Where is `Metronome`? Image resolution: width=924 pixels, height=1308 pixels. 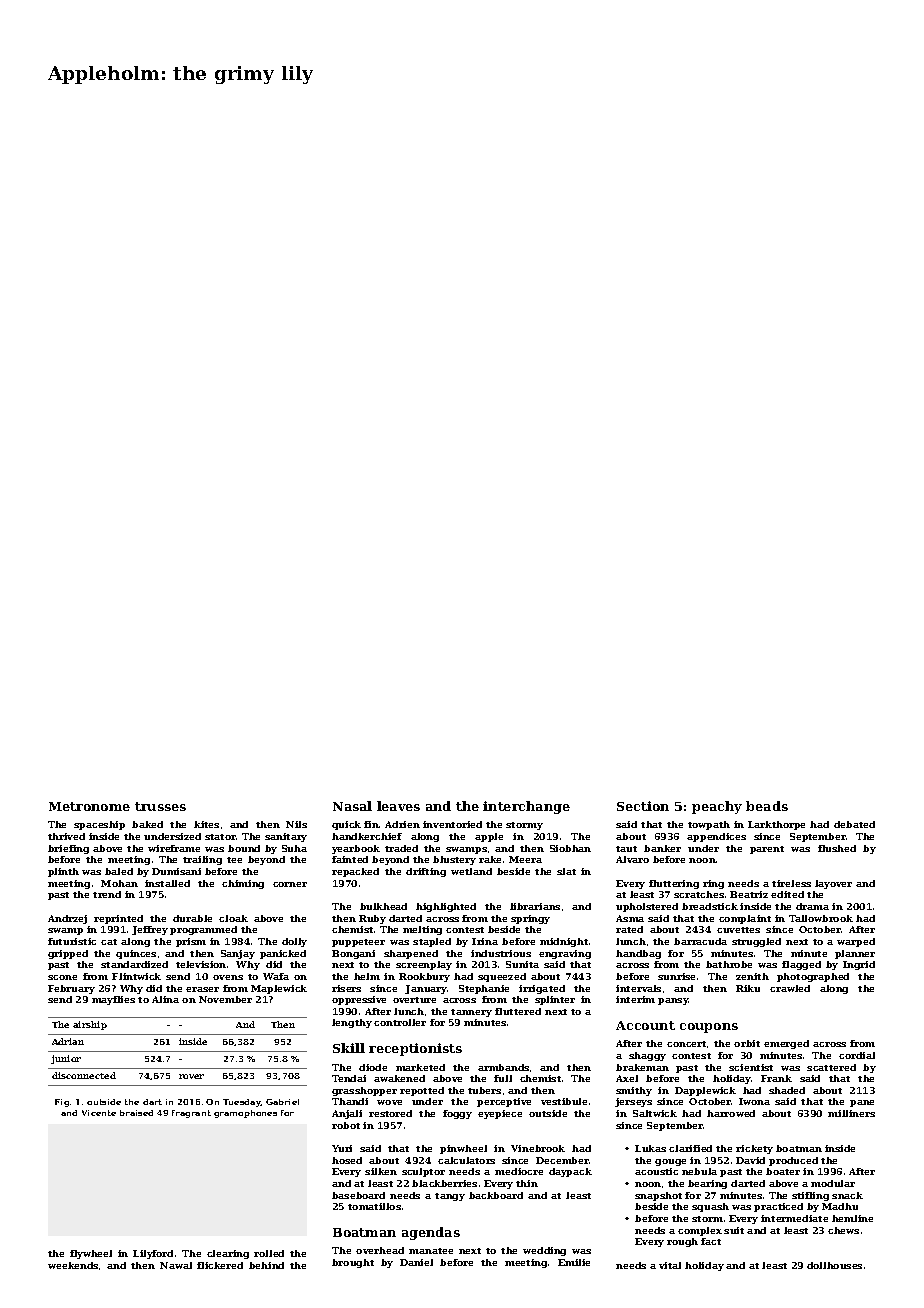
Metronome is located at coordinates (89, 806).
